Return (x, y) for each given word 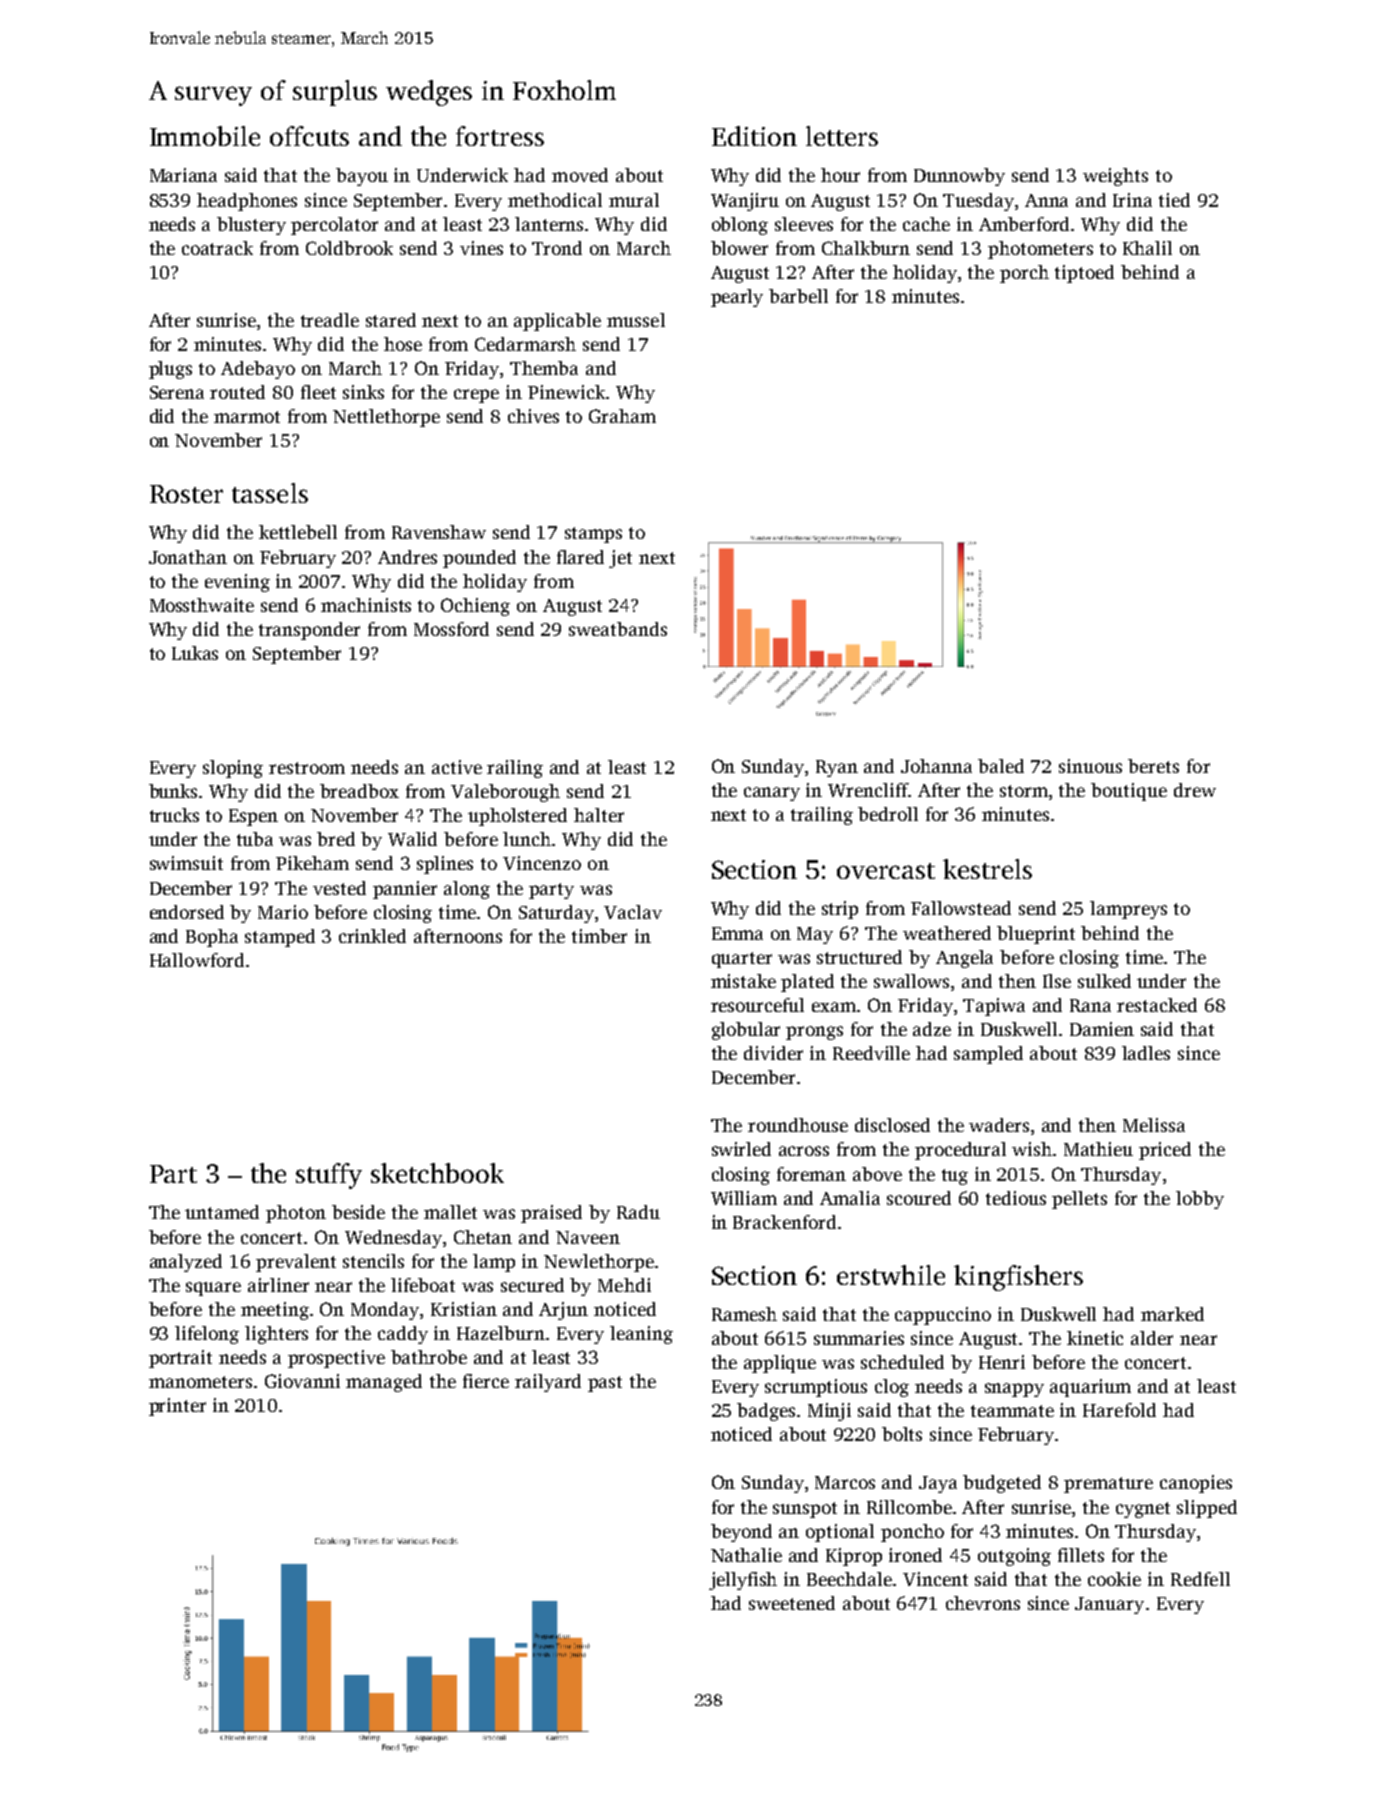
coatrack (217, 248)
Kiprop (854, 1557)
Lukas (195, 653)
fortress (500, 136)
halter (599, 815)
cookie (1114, 1579)
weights (1115, 177)
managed (384, 1383)
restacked (1157, 1005)
